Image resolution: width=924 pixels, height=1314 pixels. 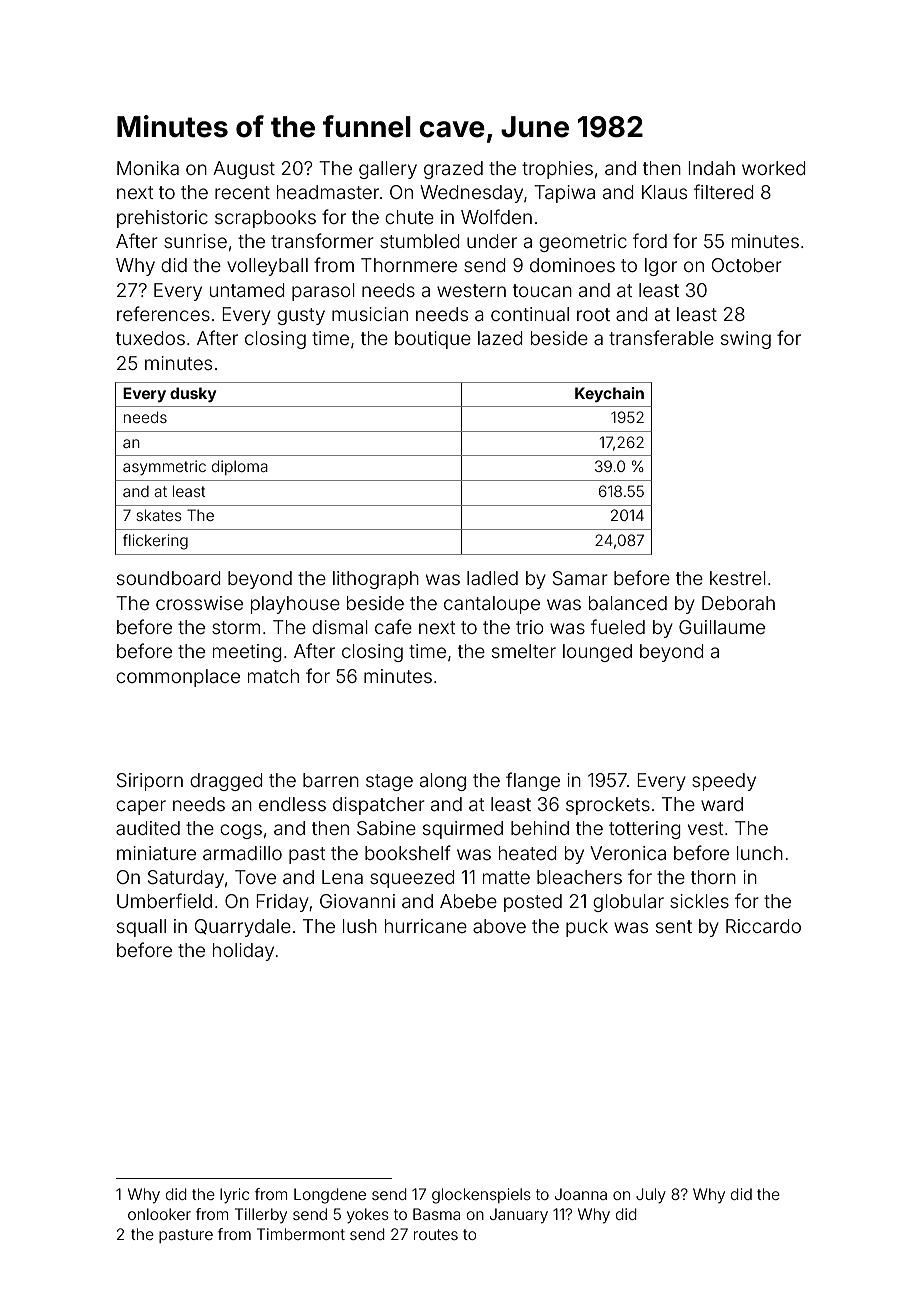 I want to click on boutique, so click(x=433, y=340).
